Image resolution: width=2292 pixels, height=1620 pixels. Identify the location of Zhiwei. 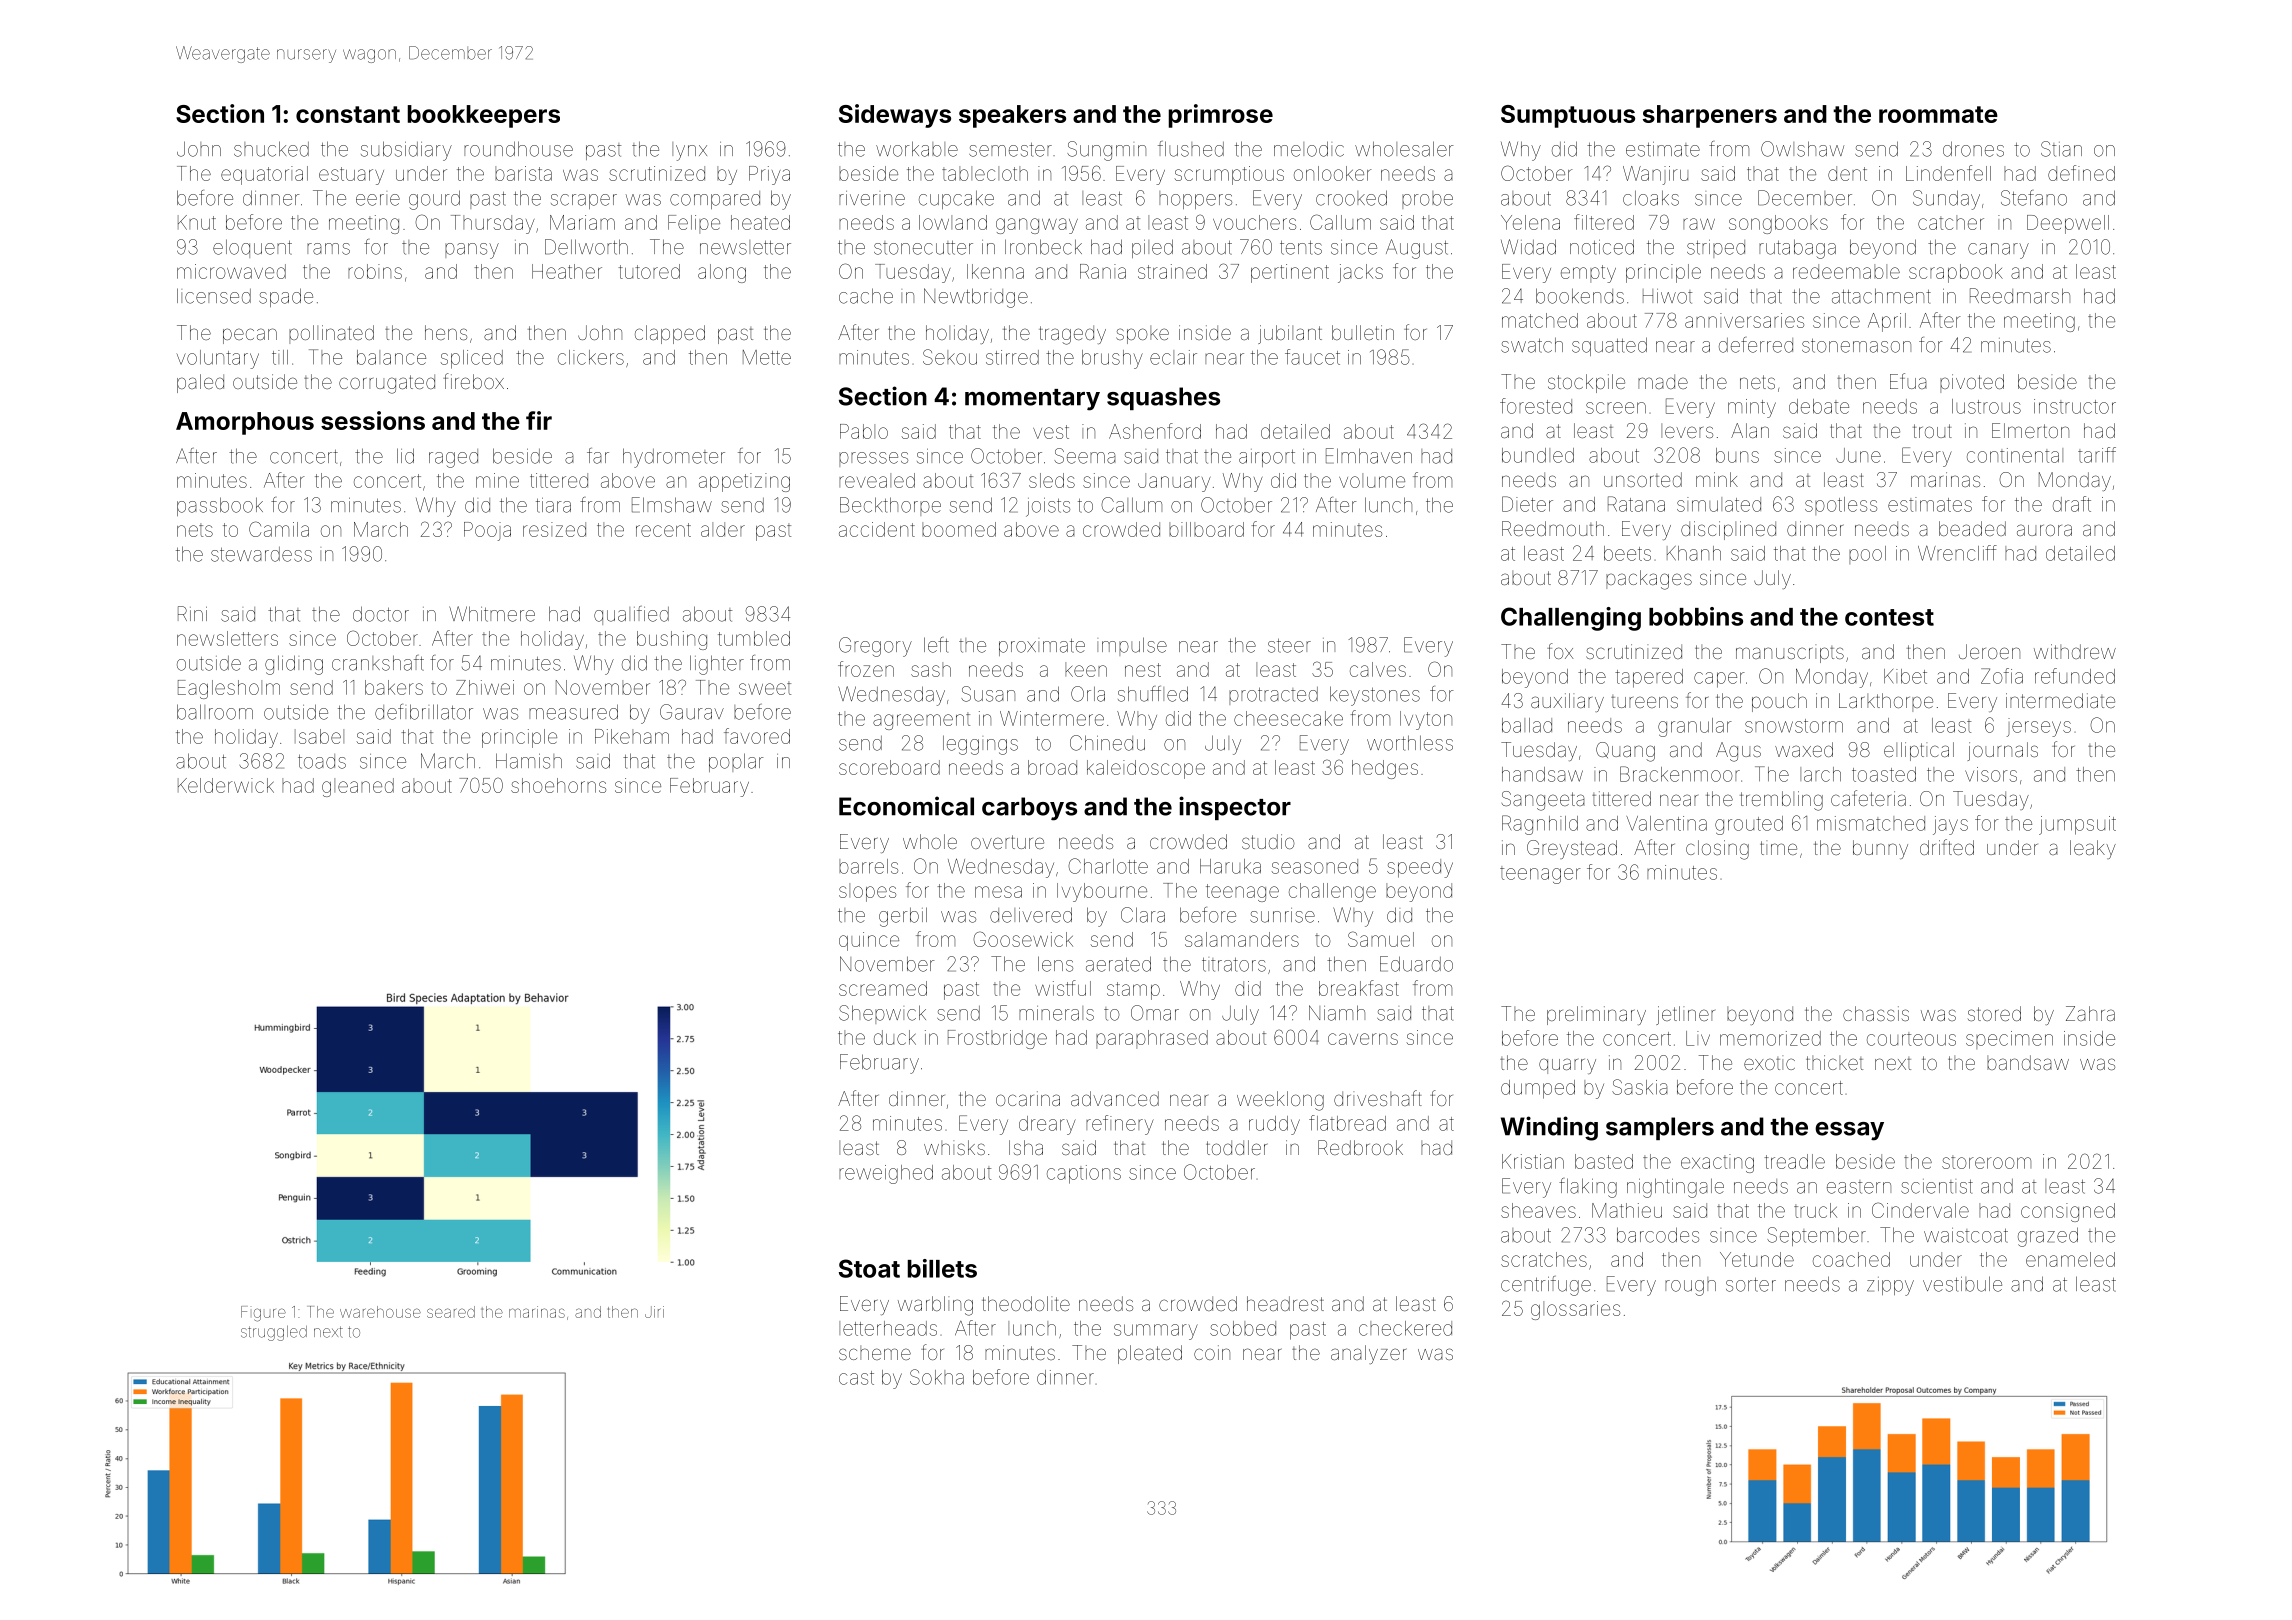
(485, 687).
